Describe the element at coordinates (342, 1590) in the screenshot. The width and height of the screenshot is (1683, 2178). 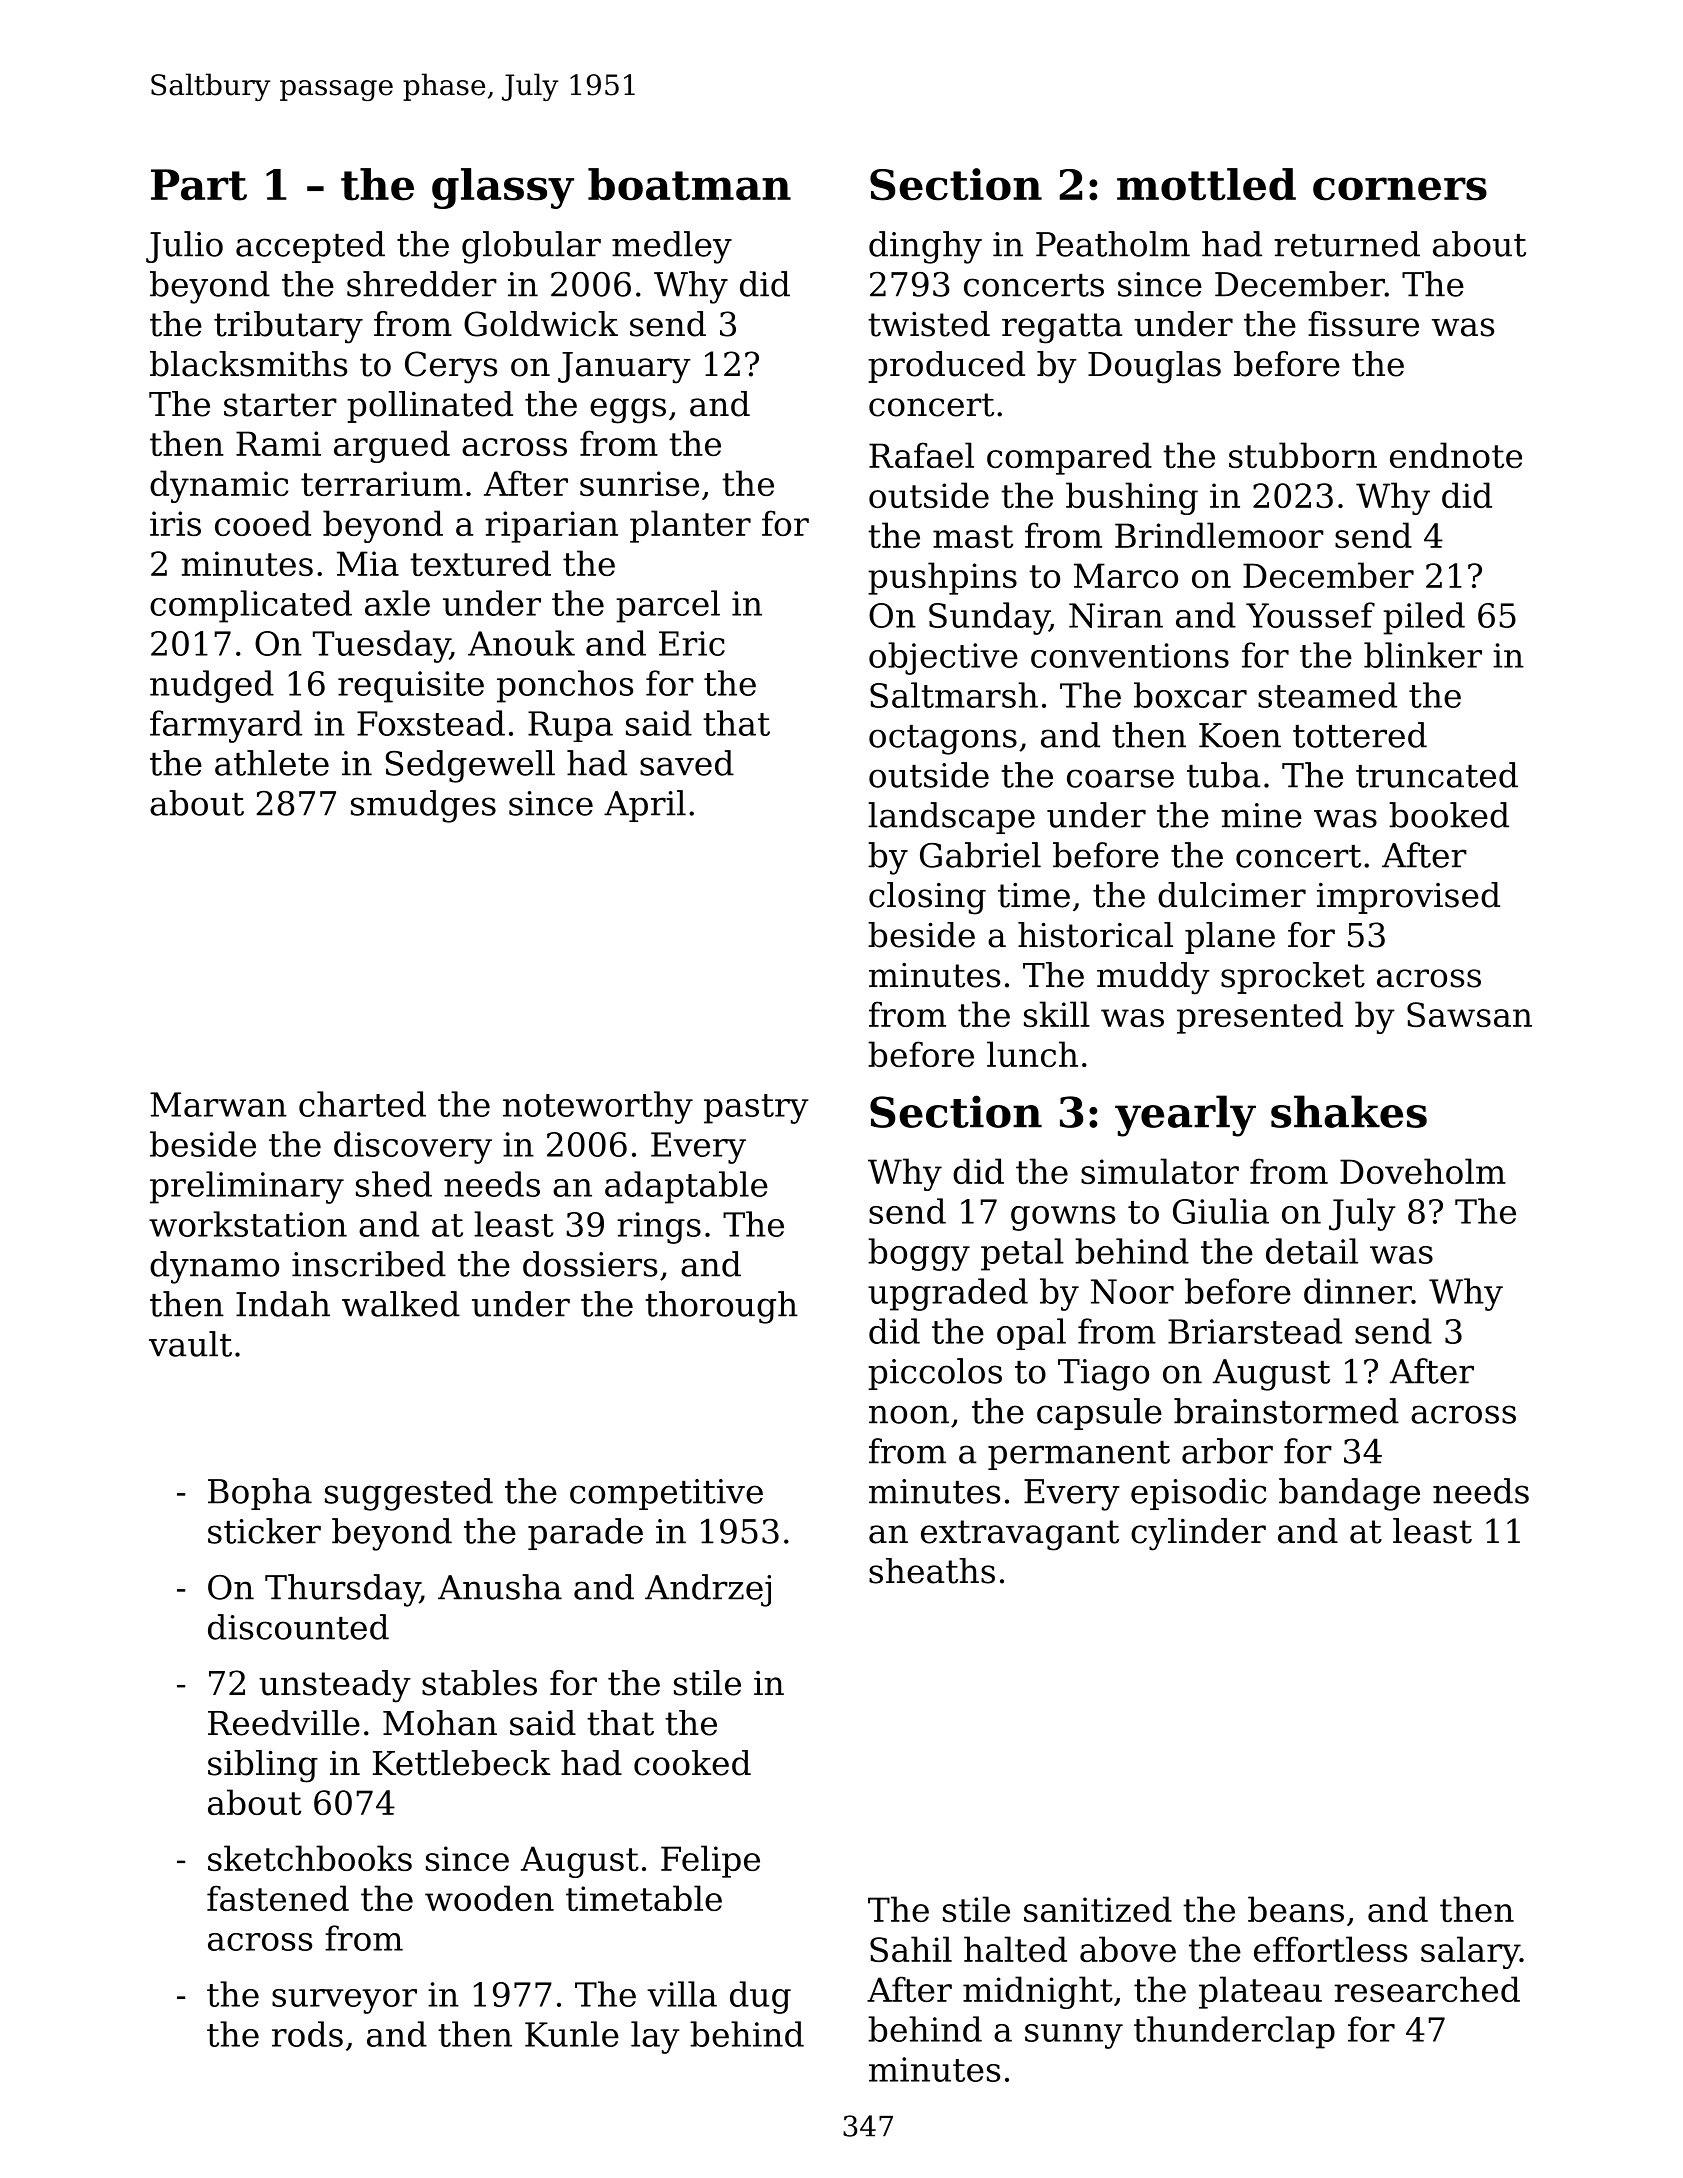
I see `Thursday` at that location.
